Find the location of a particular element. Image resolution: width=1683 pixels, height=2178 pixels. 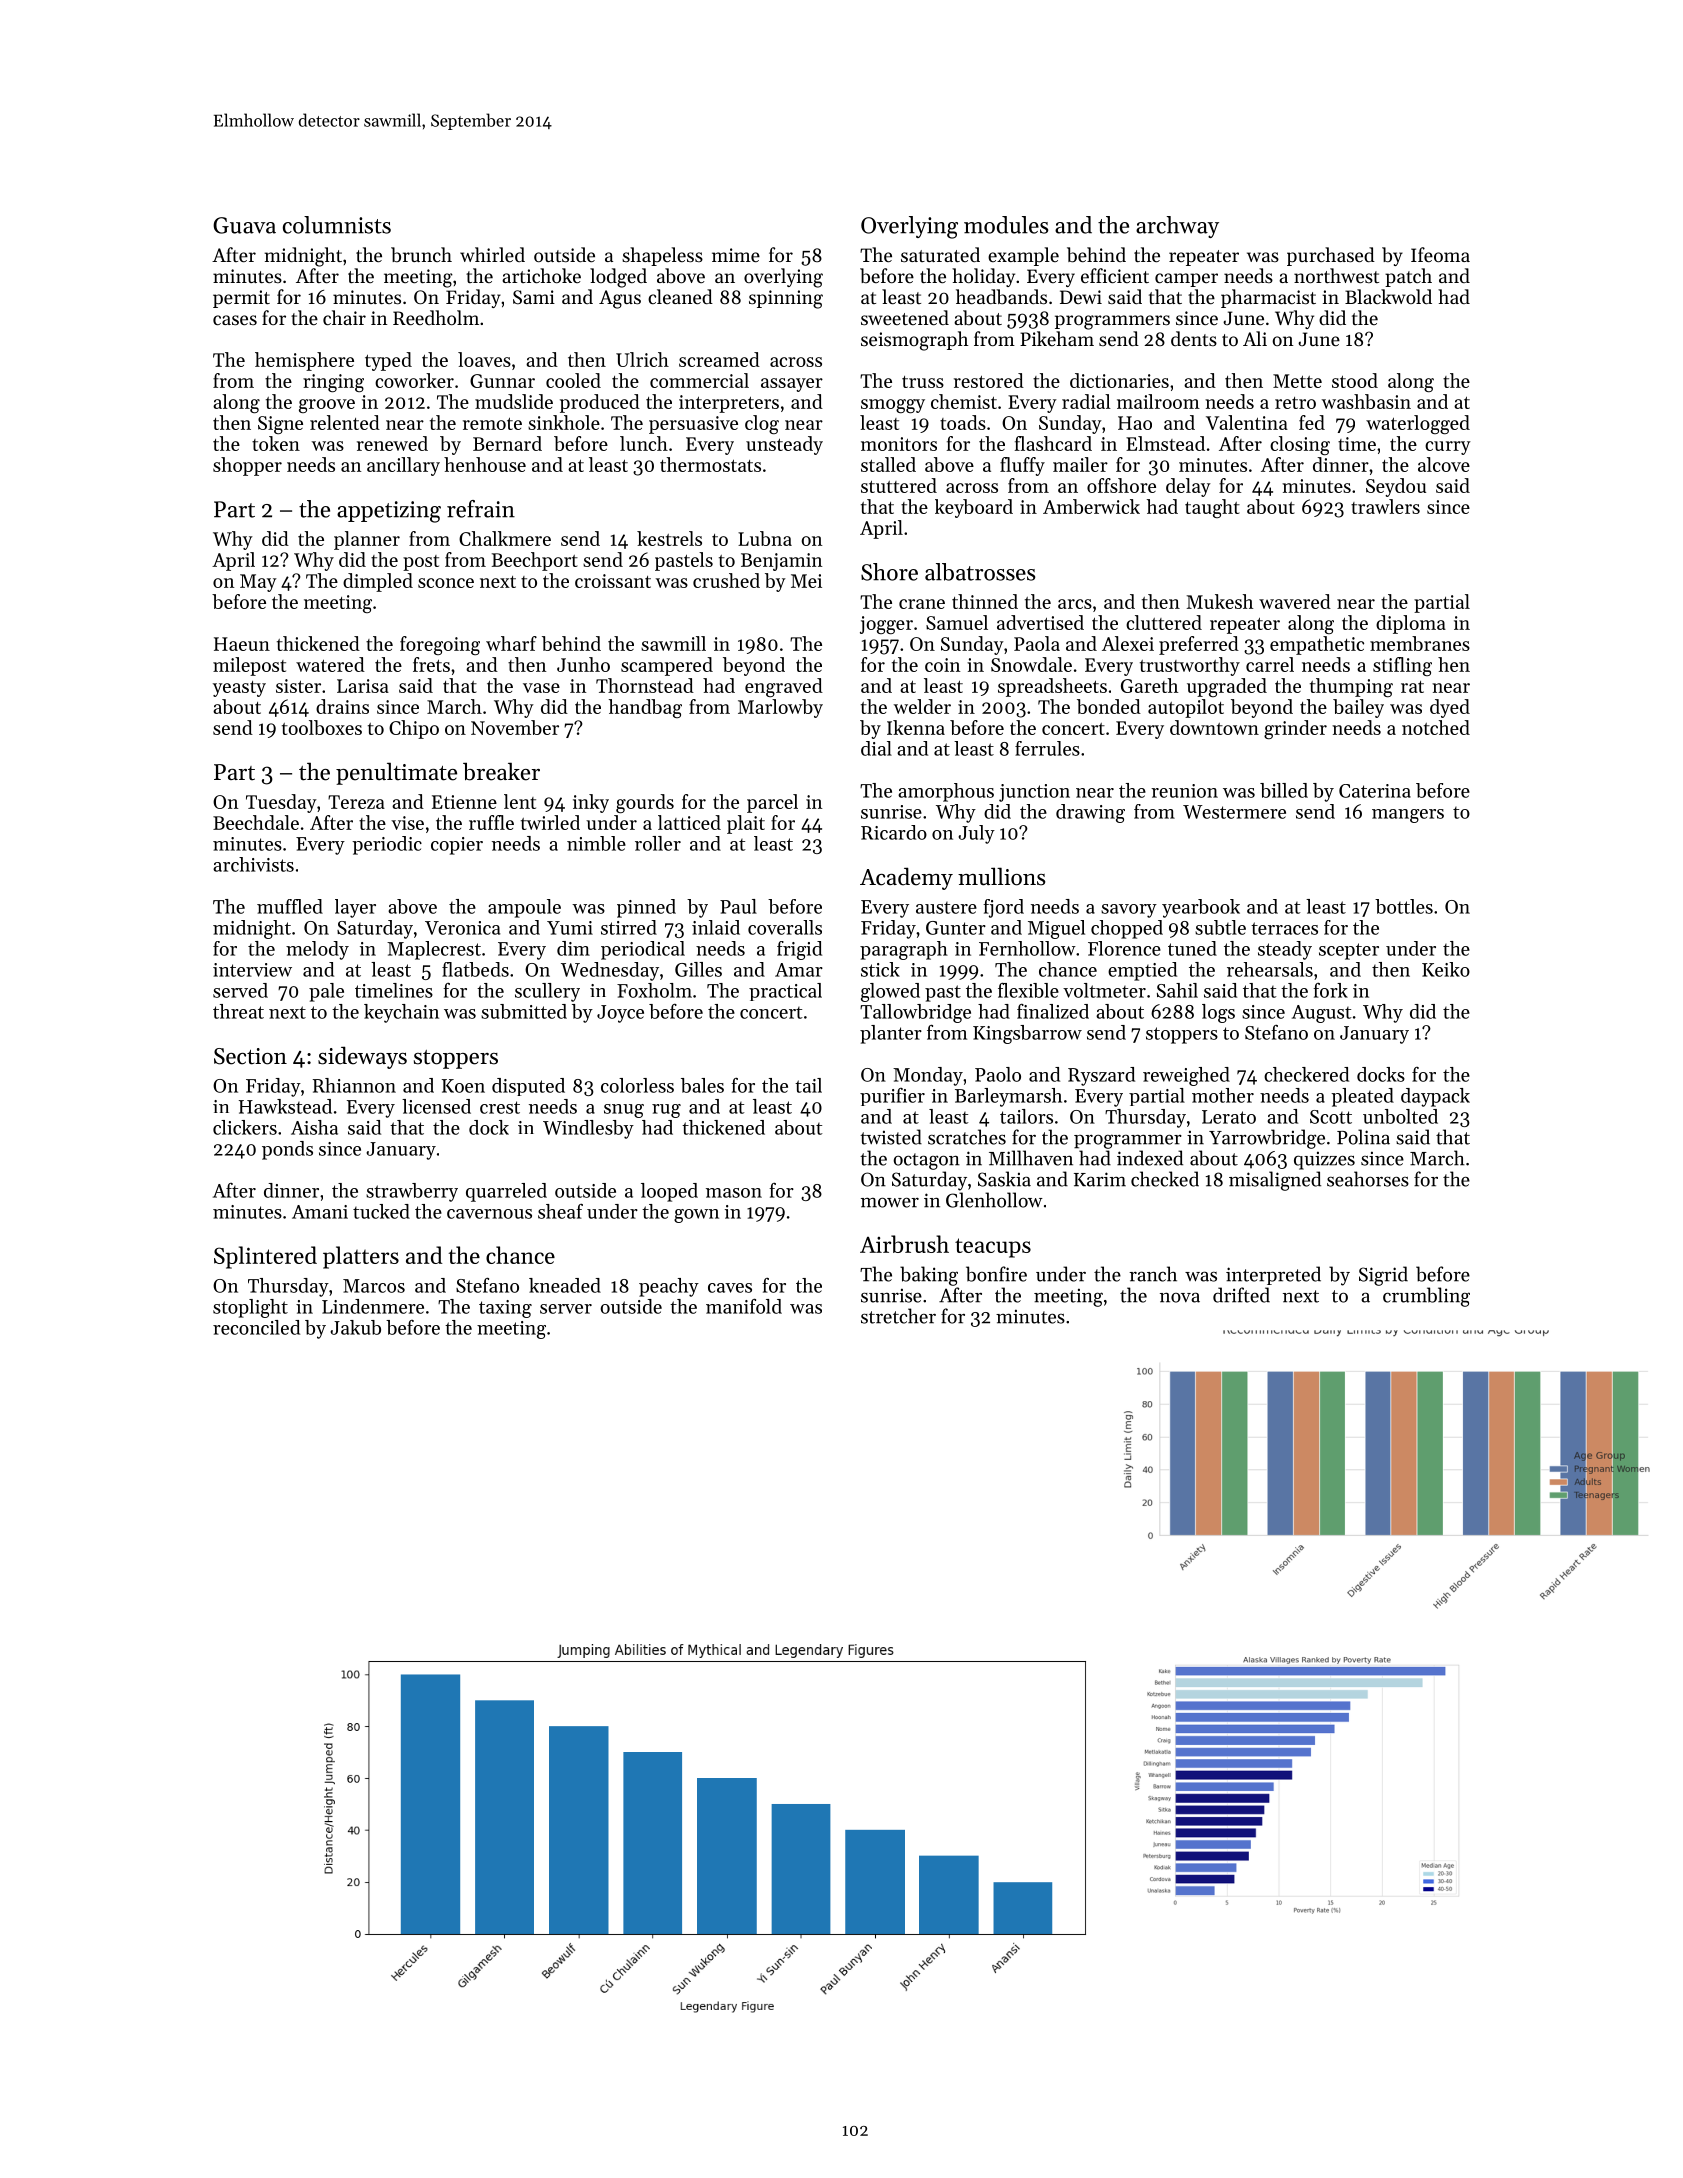

interpreted is located at coordinates (1273, 1275).
